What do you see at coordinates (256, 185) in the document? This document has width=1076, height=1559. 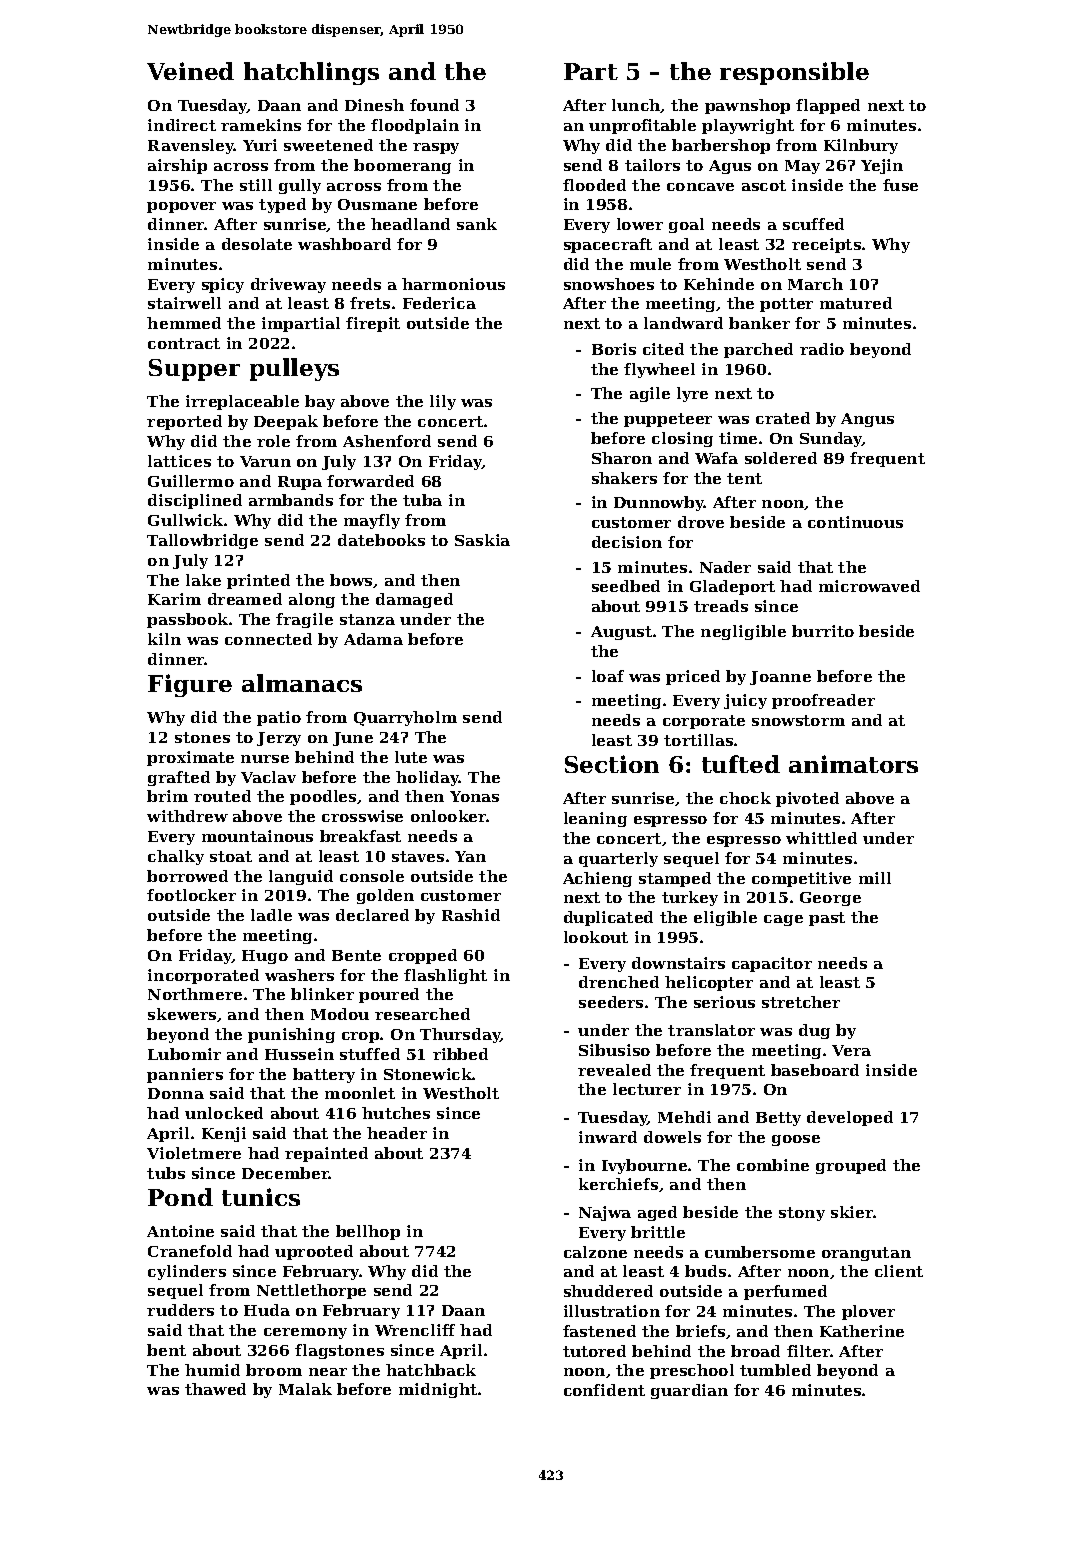 I see `still` at bounding box center [256, 185].
